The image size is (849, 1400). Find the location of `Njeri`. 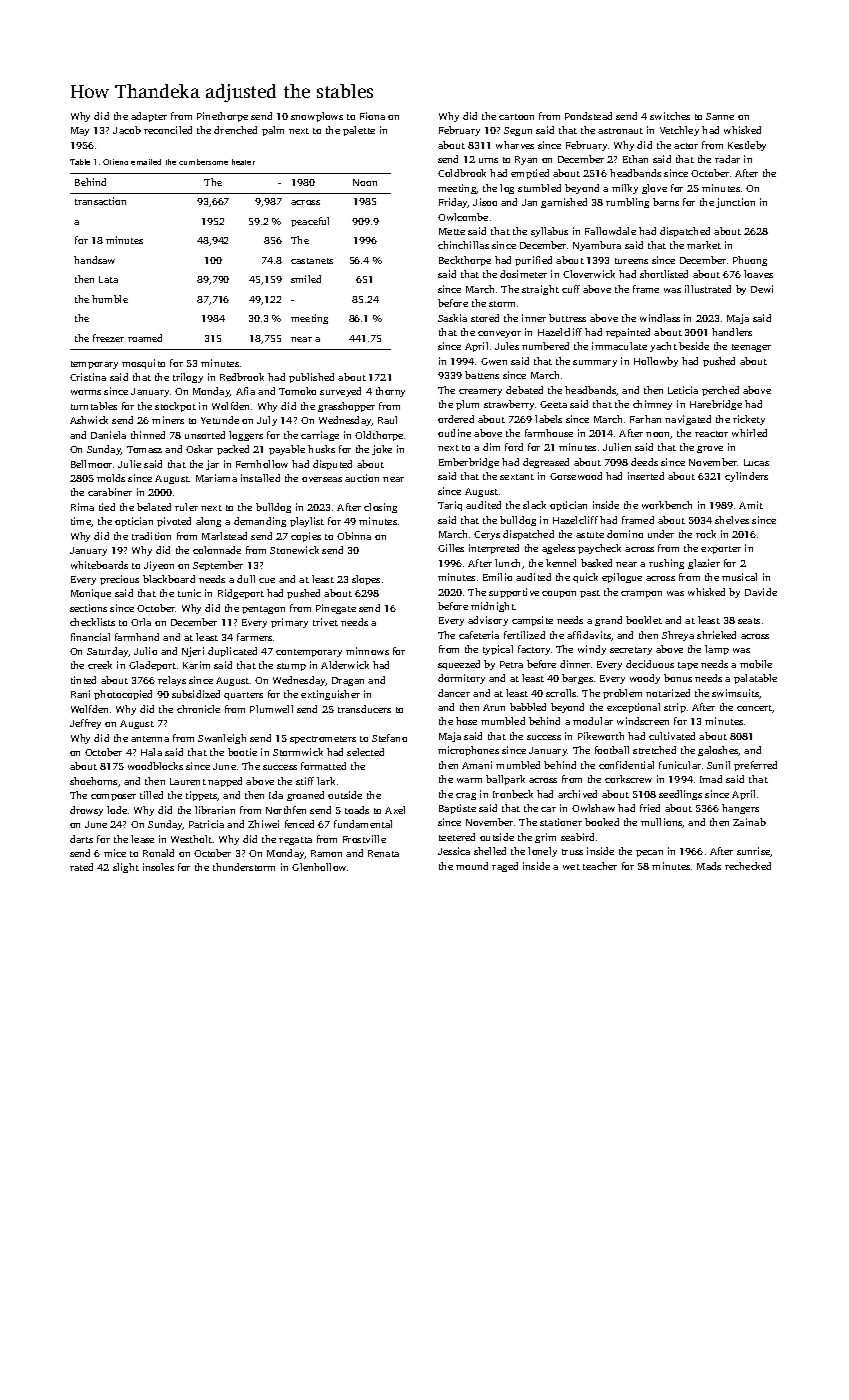

Njeri is located at coordinates (193, 652).
